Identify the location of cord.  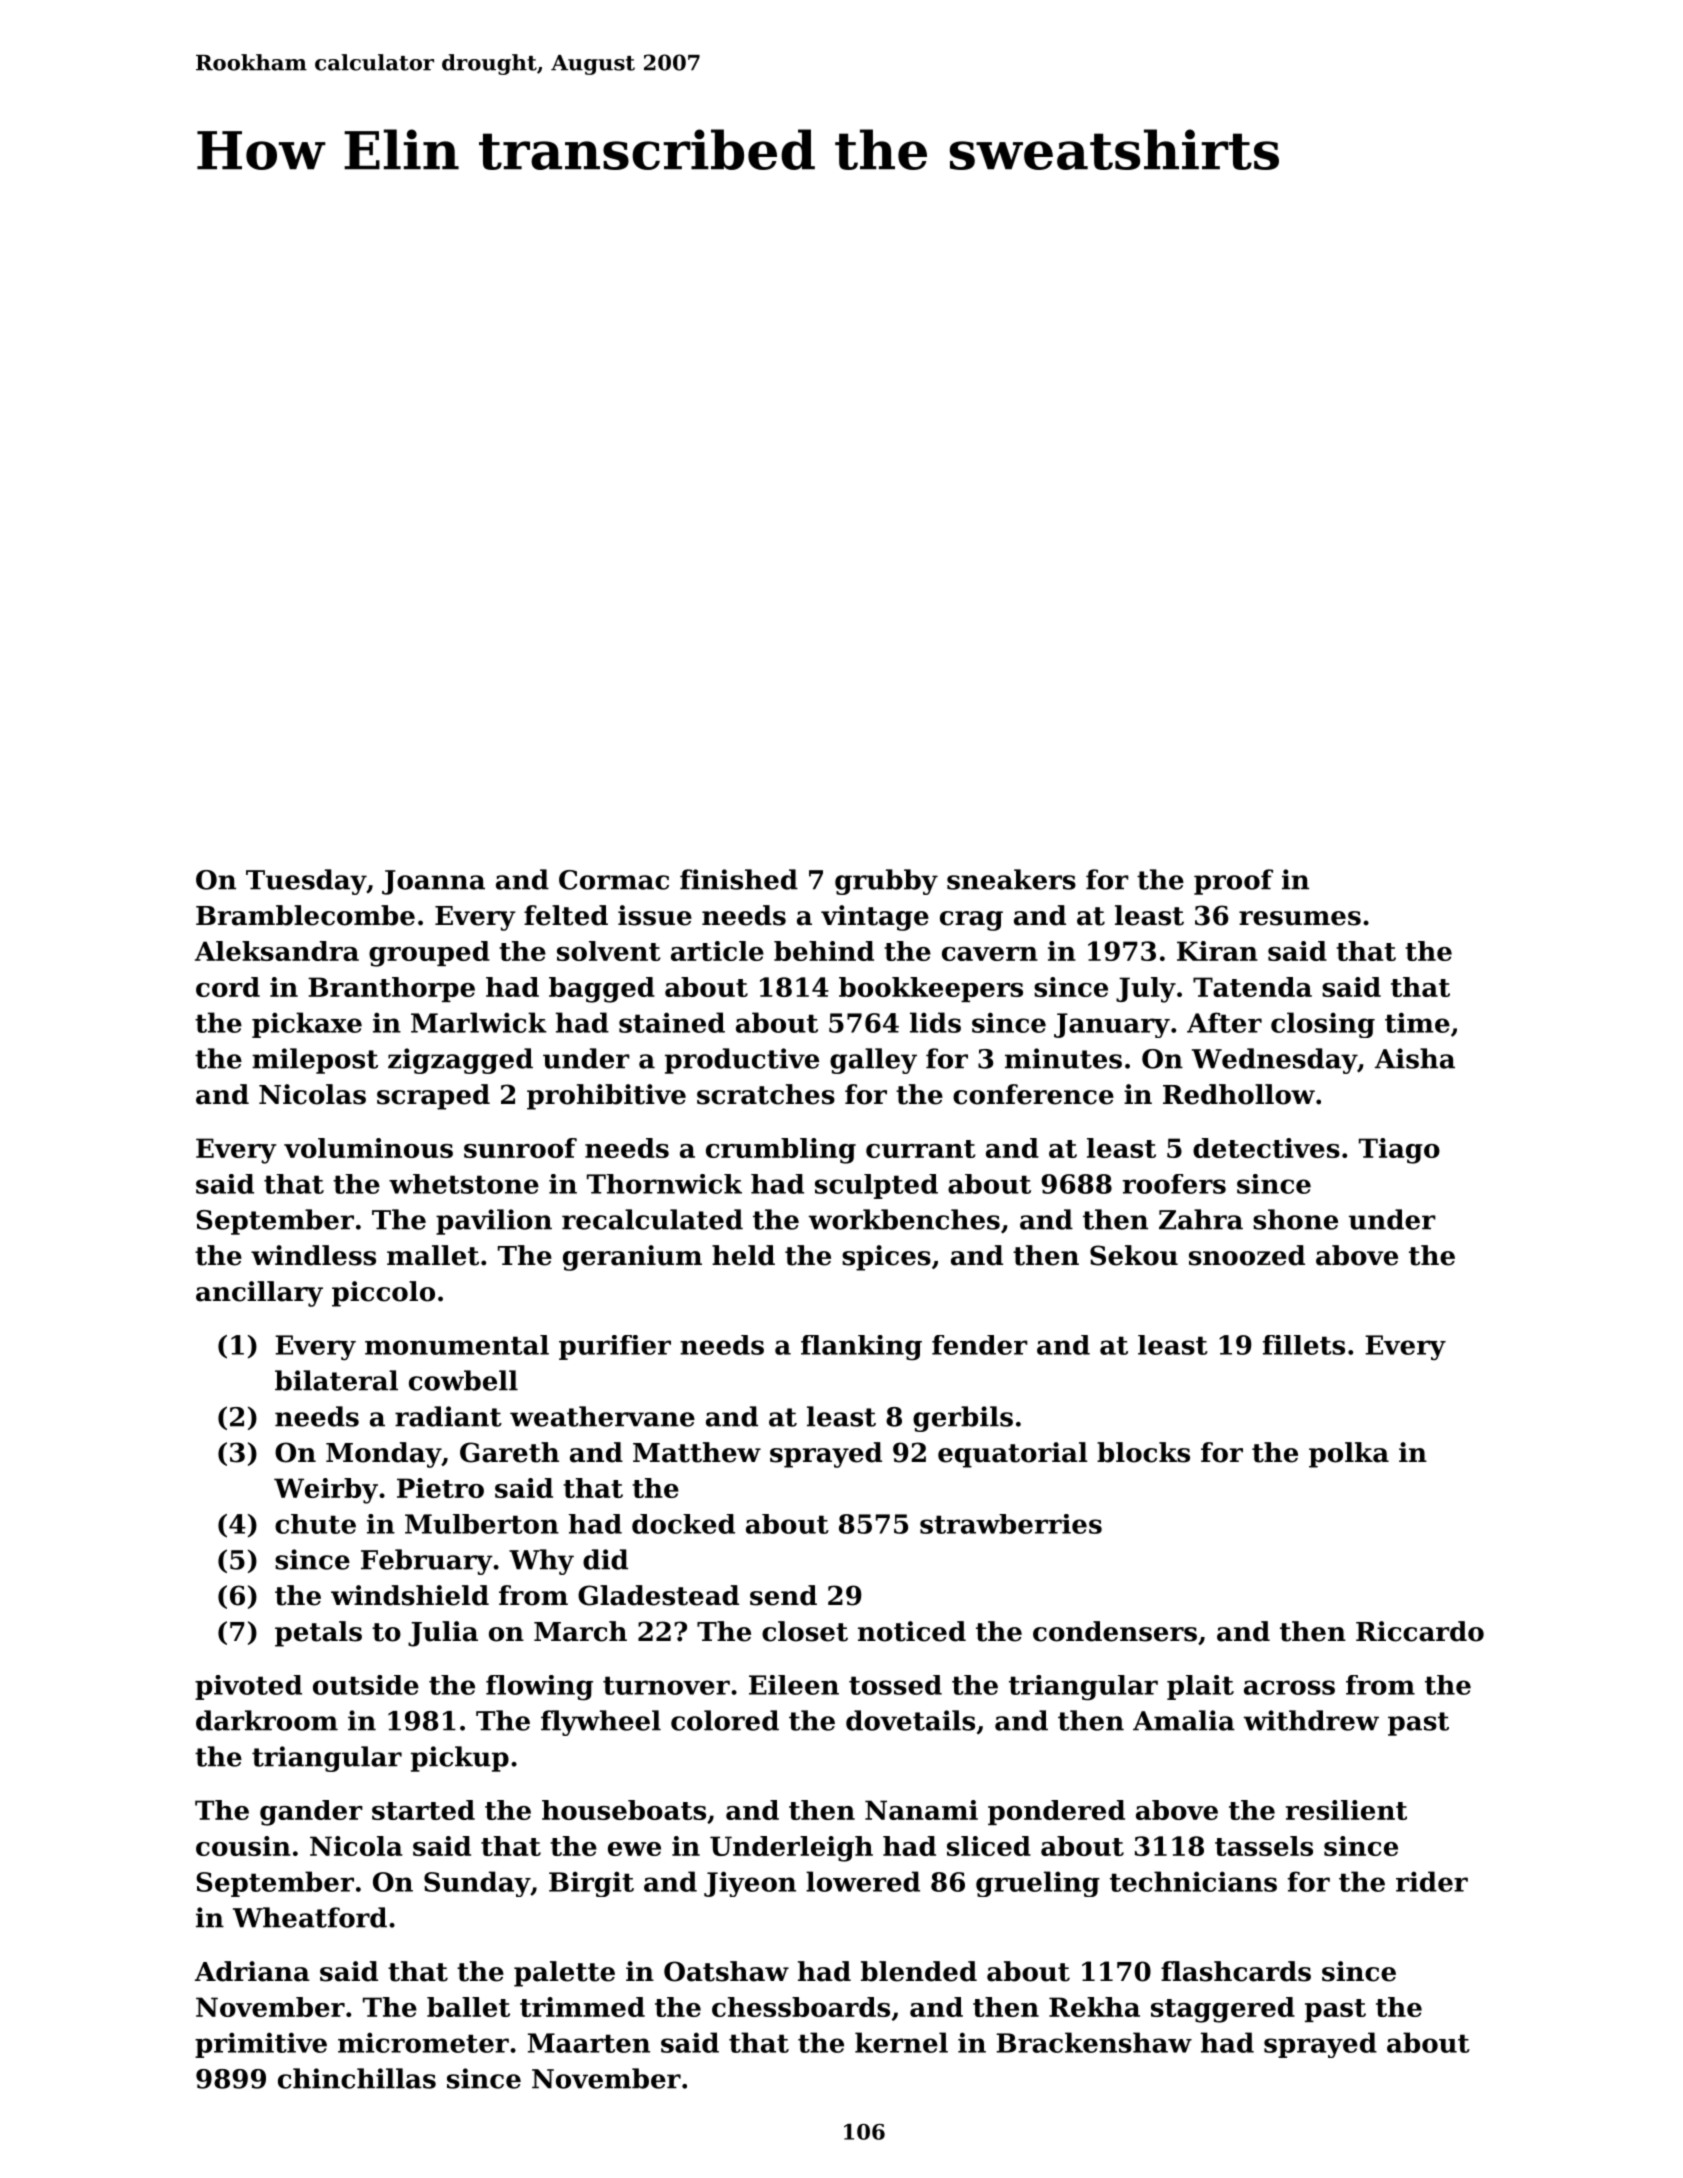
(228, 987).
